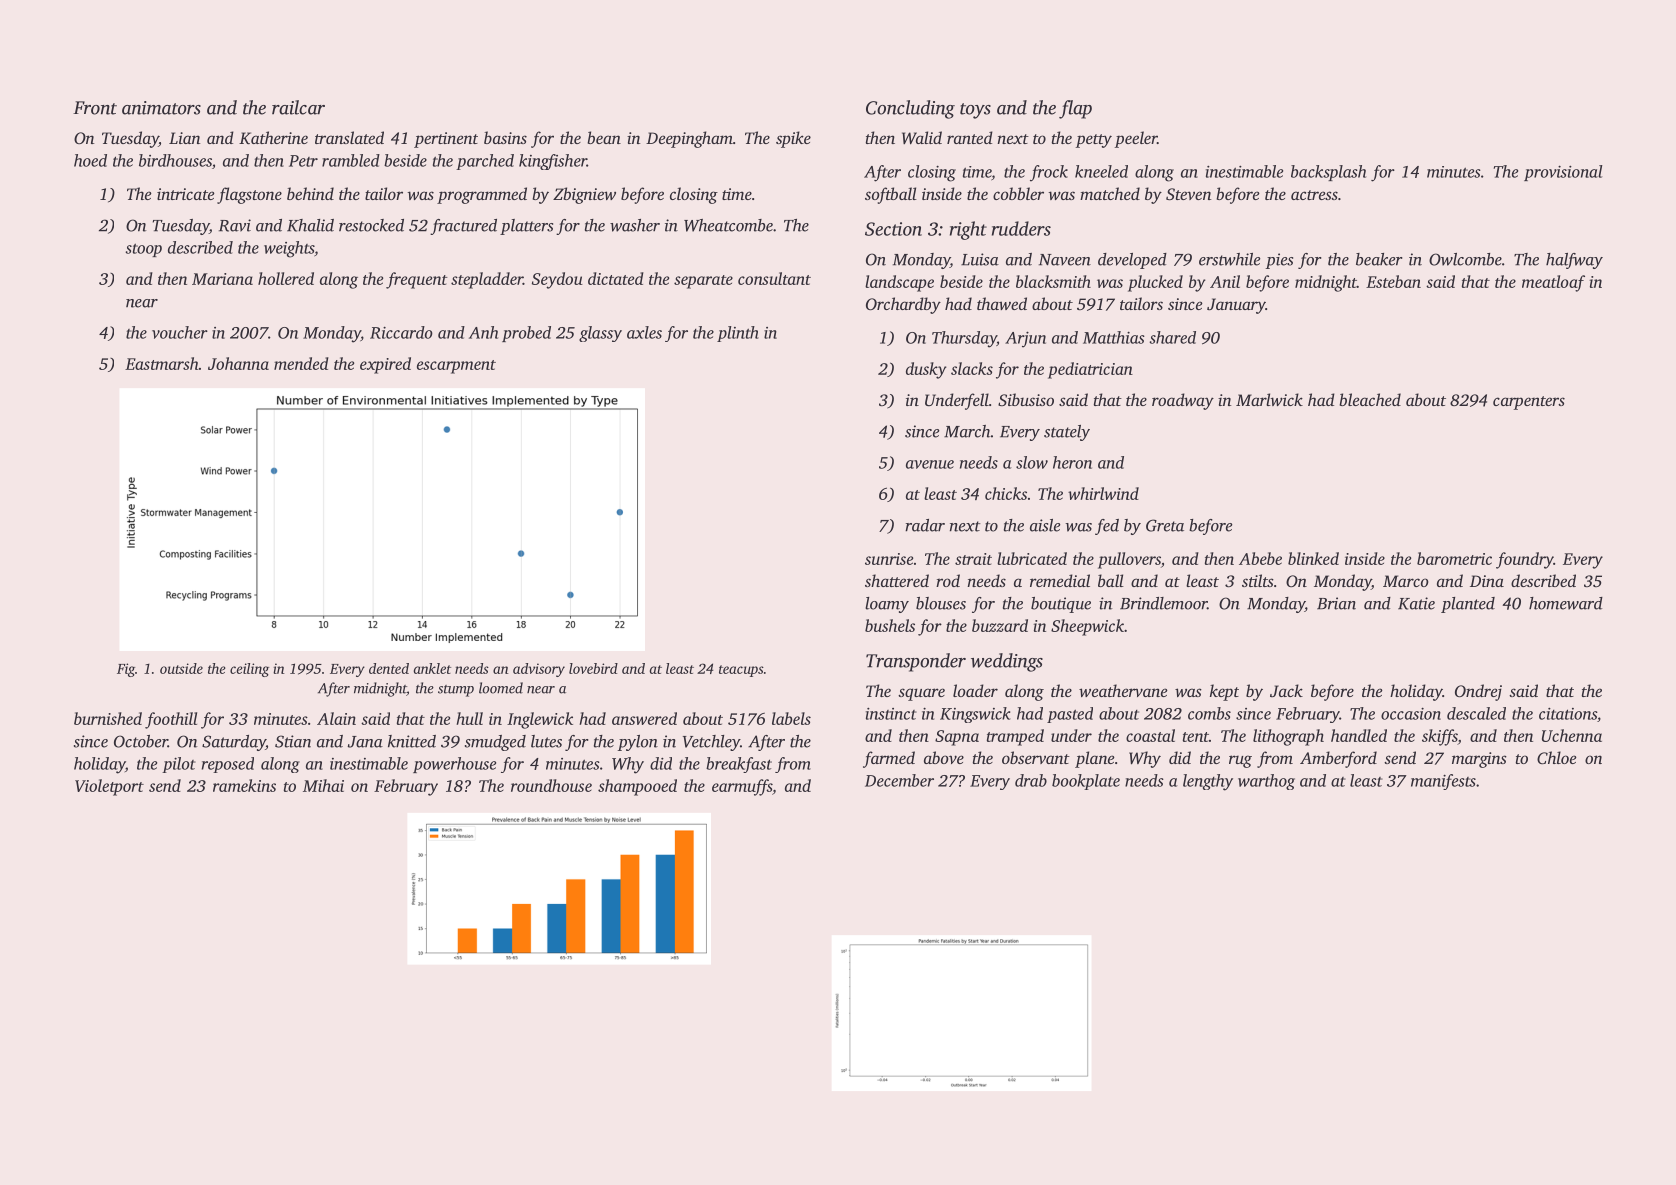  What do you see at coordinates (1443, 782) in the screenshot?
I see `manifests` at bounding box center [1443, 782].
